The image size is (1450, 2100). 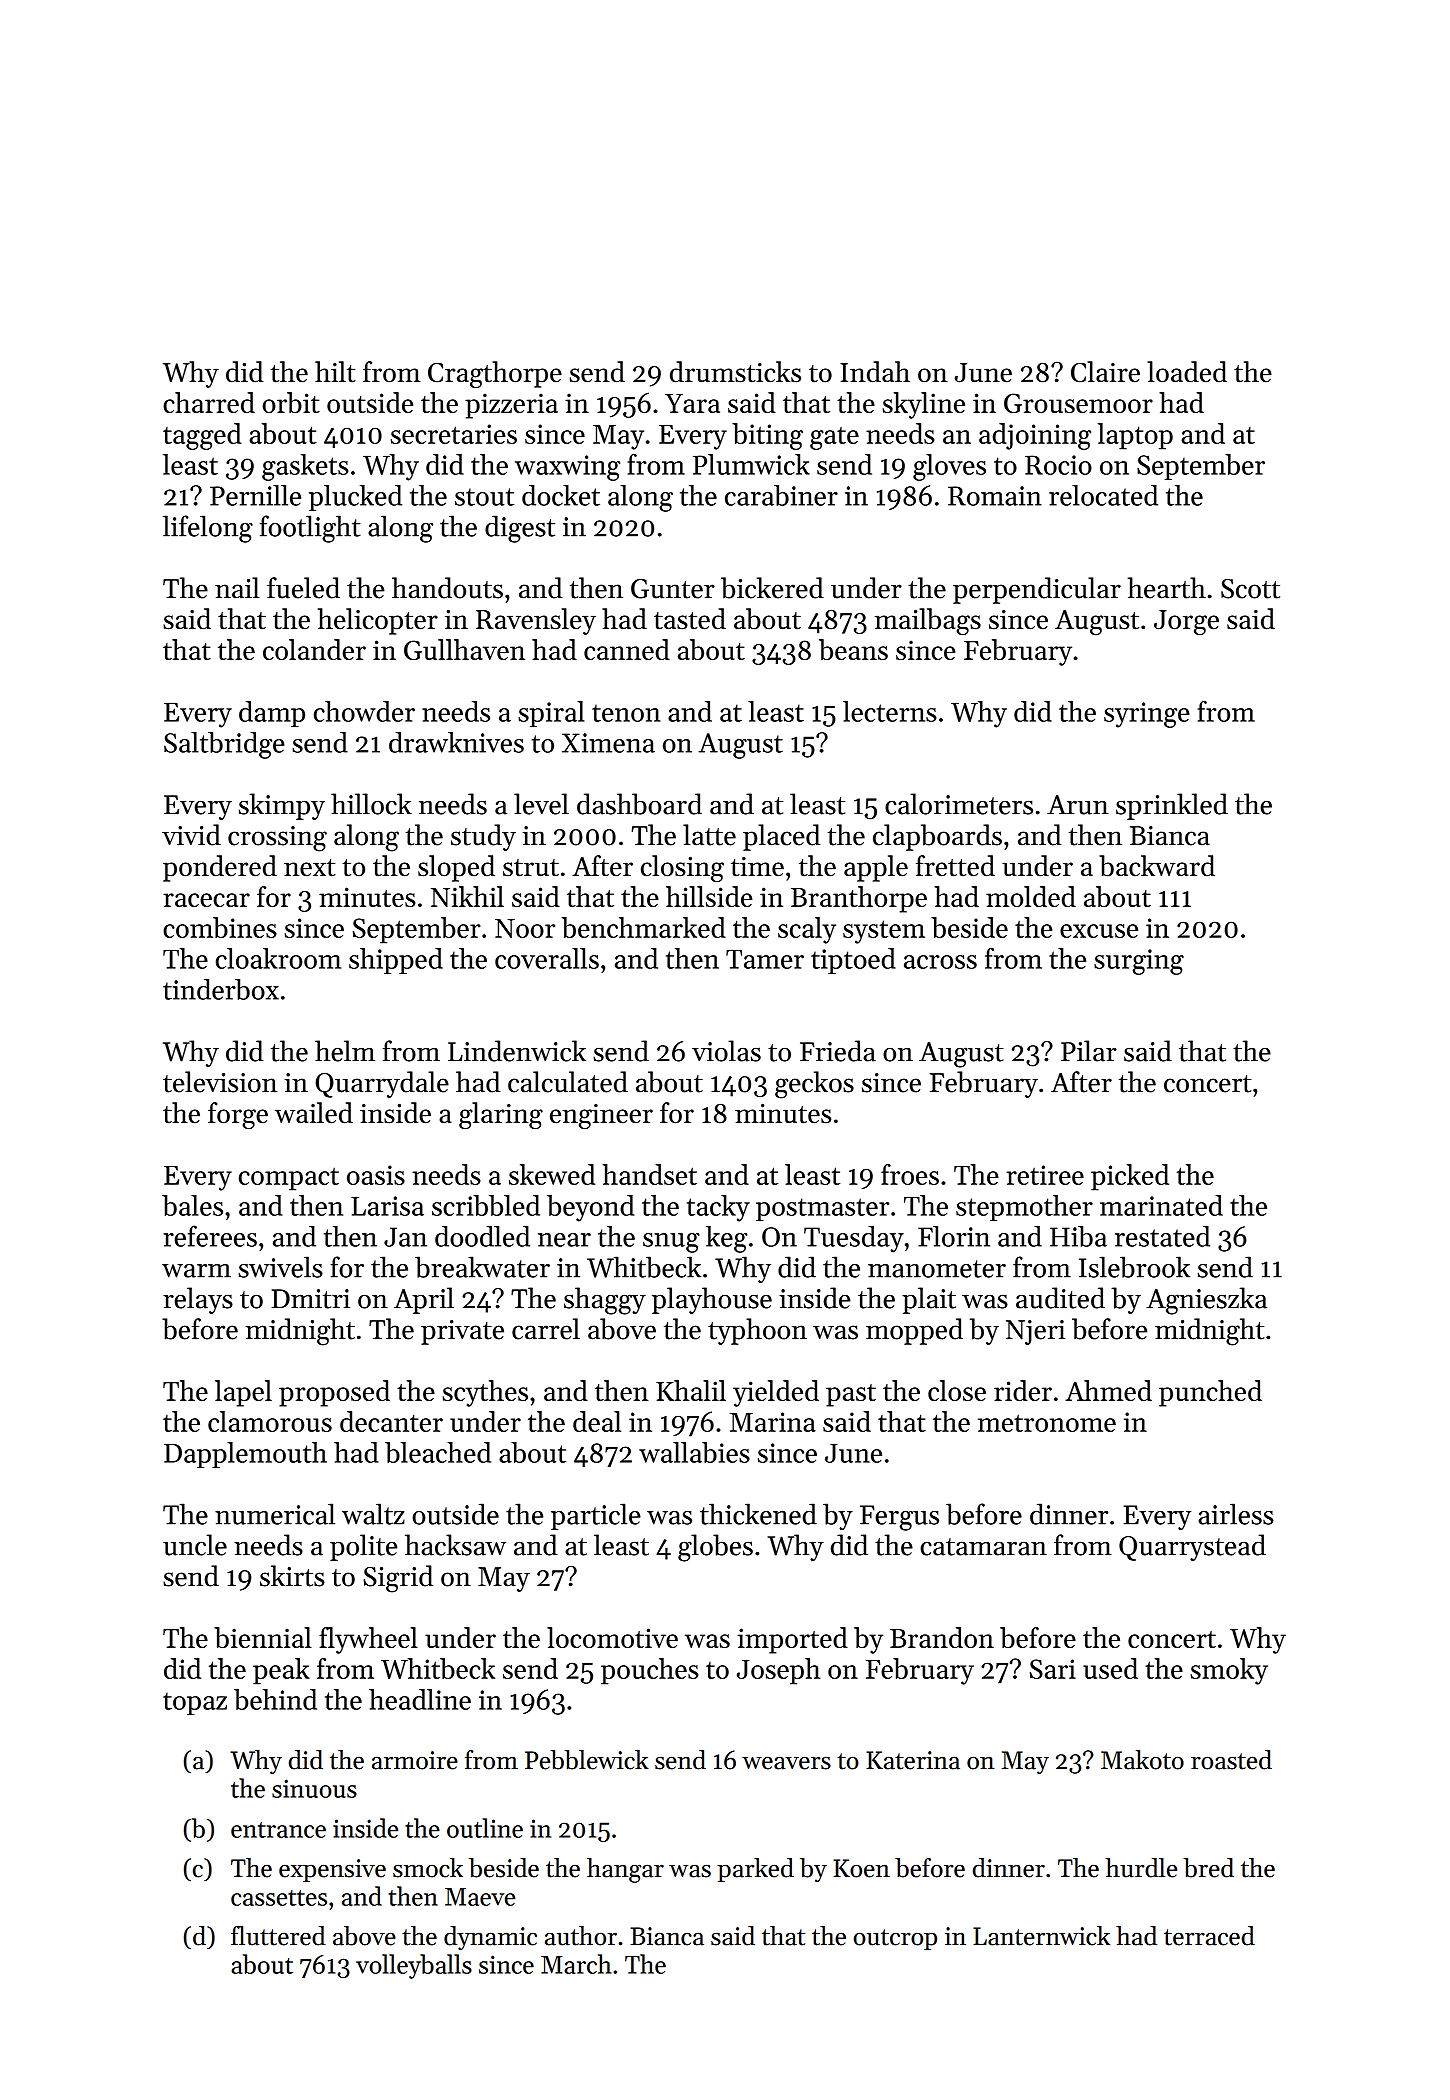 I want to click on combines, so click(x=220, y=927).
